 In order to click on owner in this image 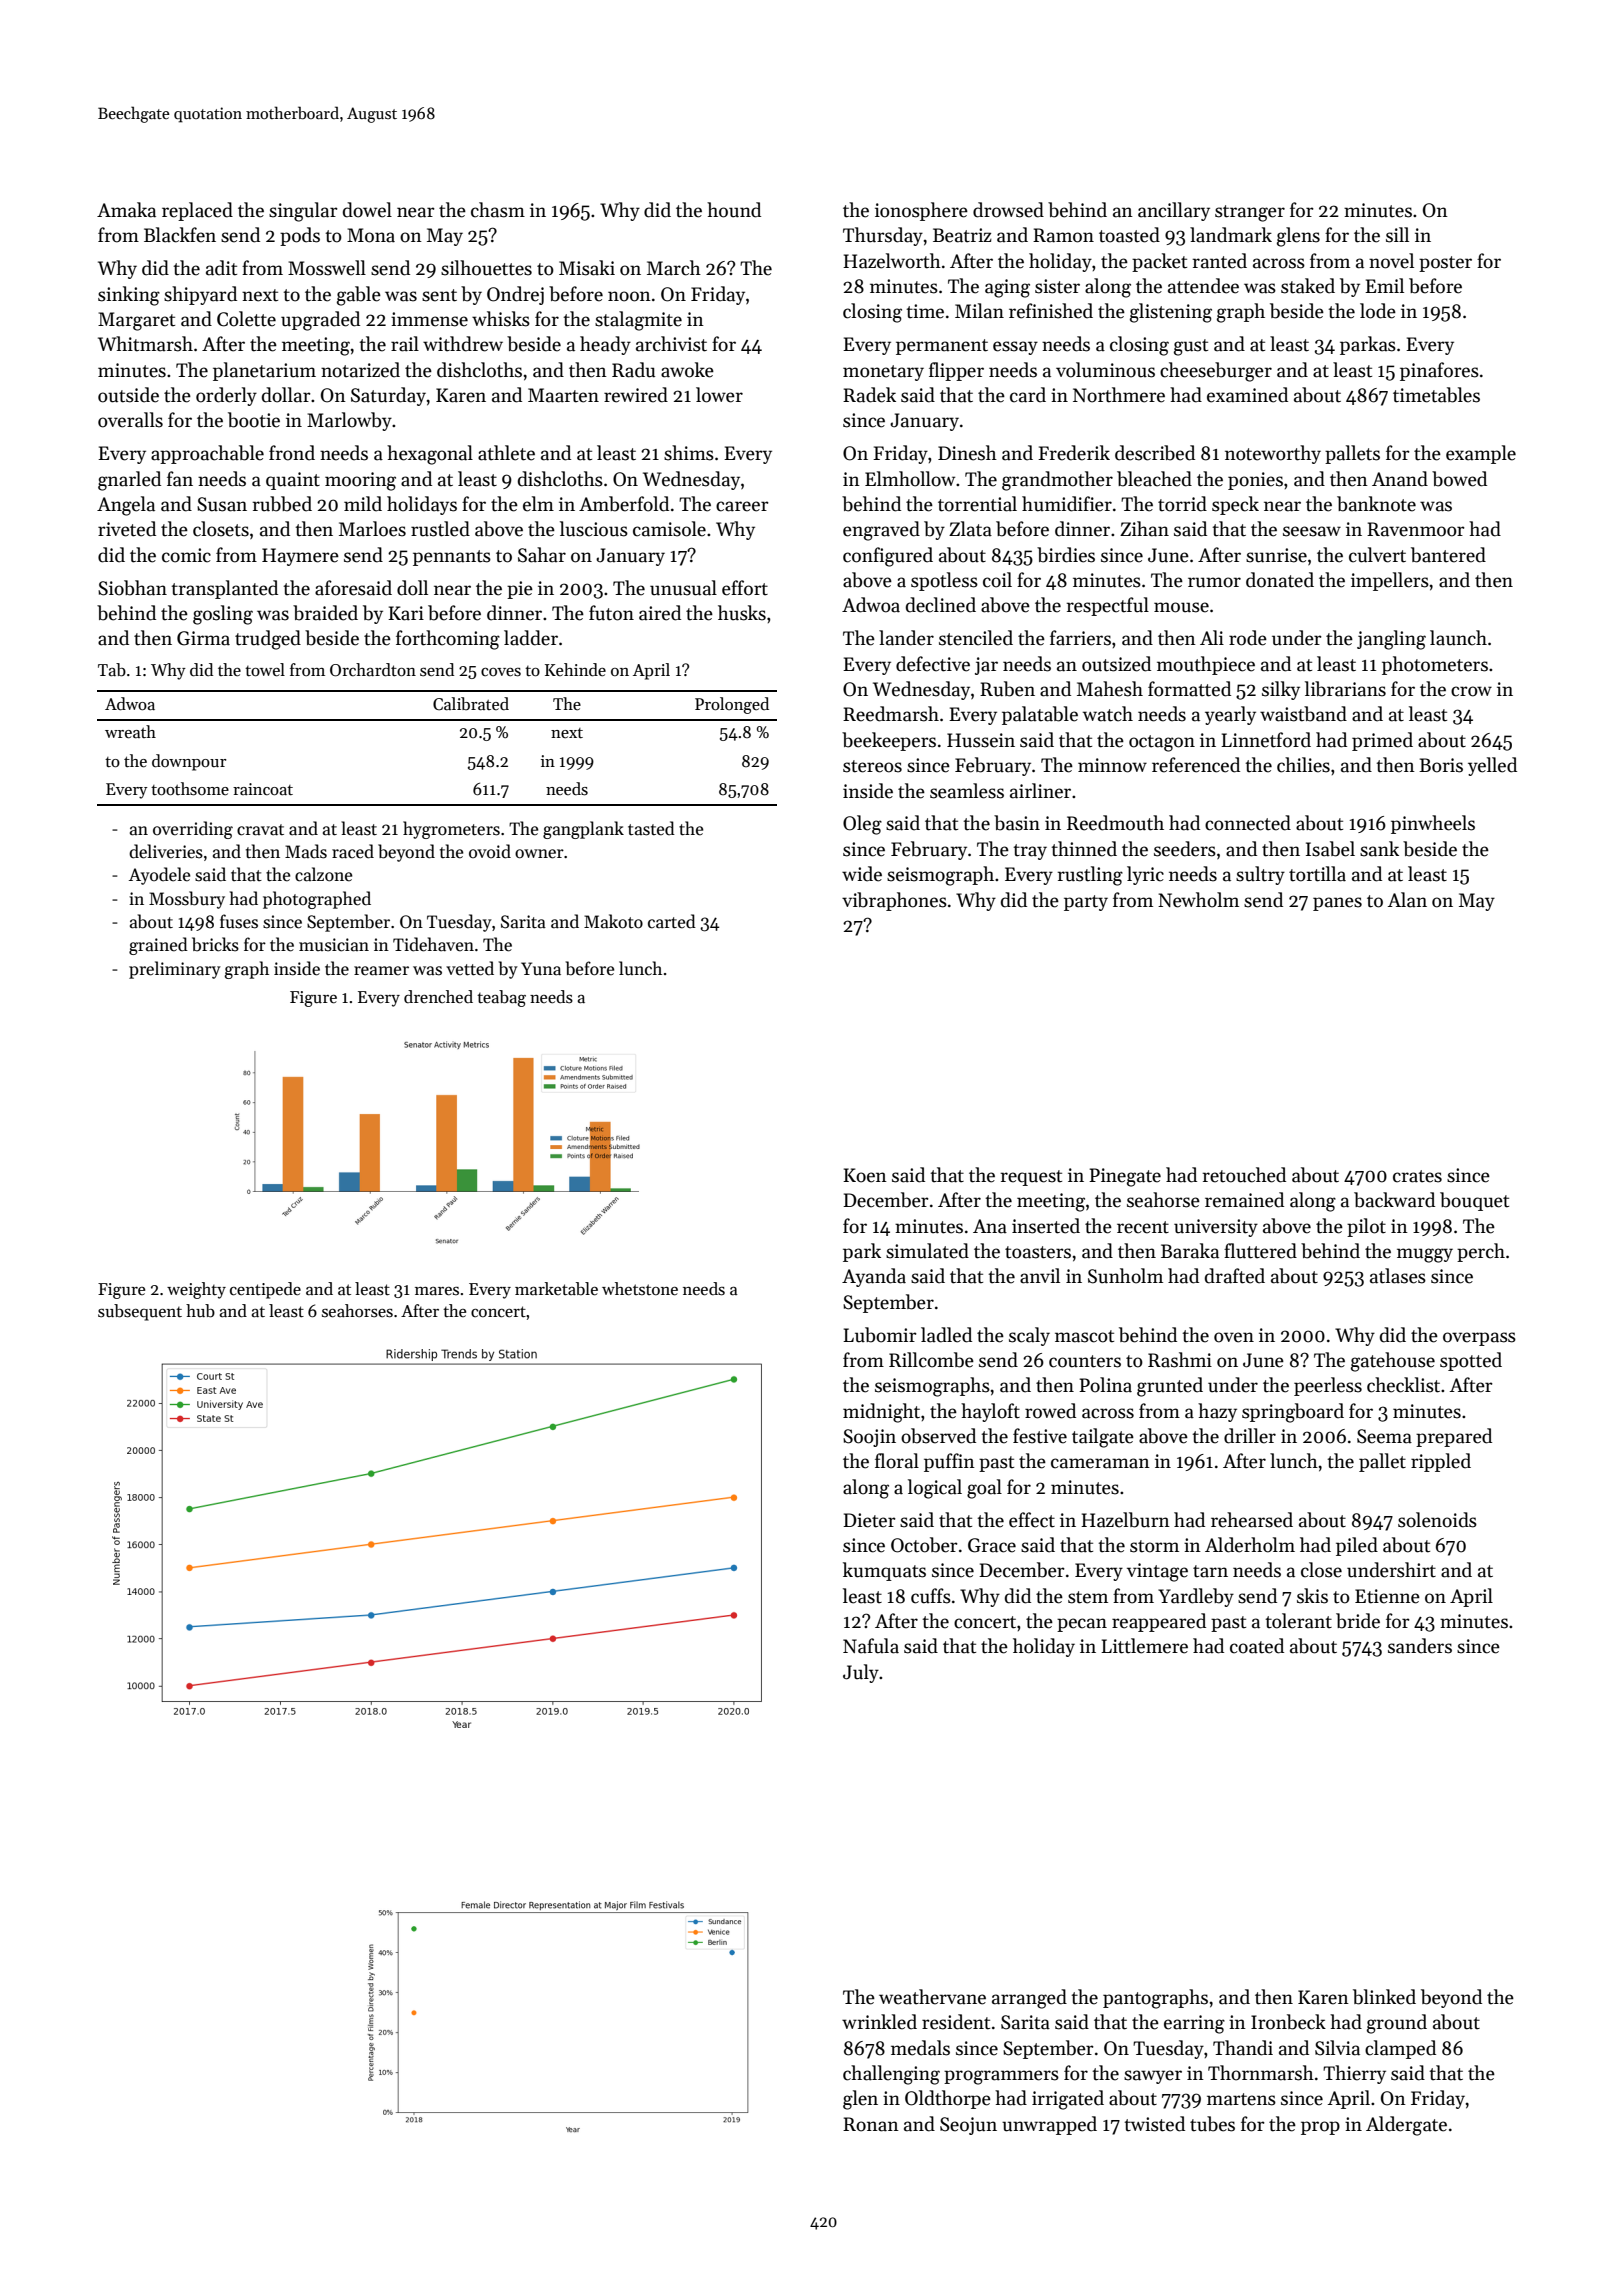, I will do `click(539, 854)`.
